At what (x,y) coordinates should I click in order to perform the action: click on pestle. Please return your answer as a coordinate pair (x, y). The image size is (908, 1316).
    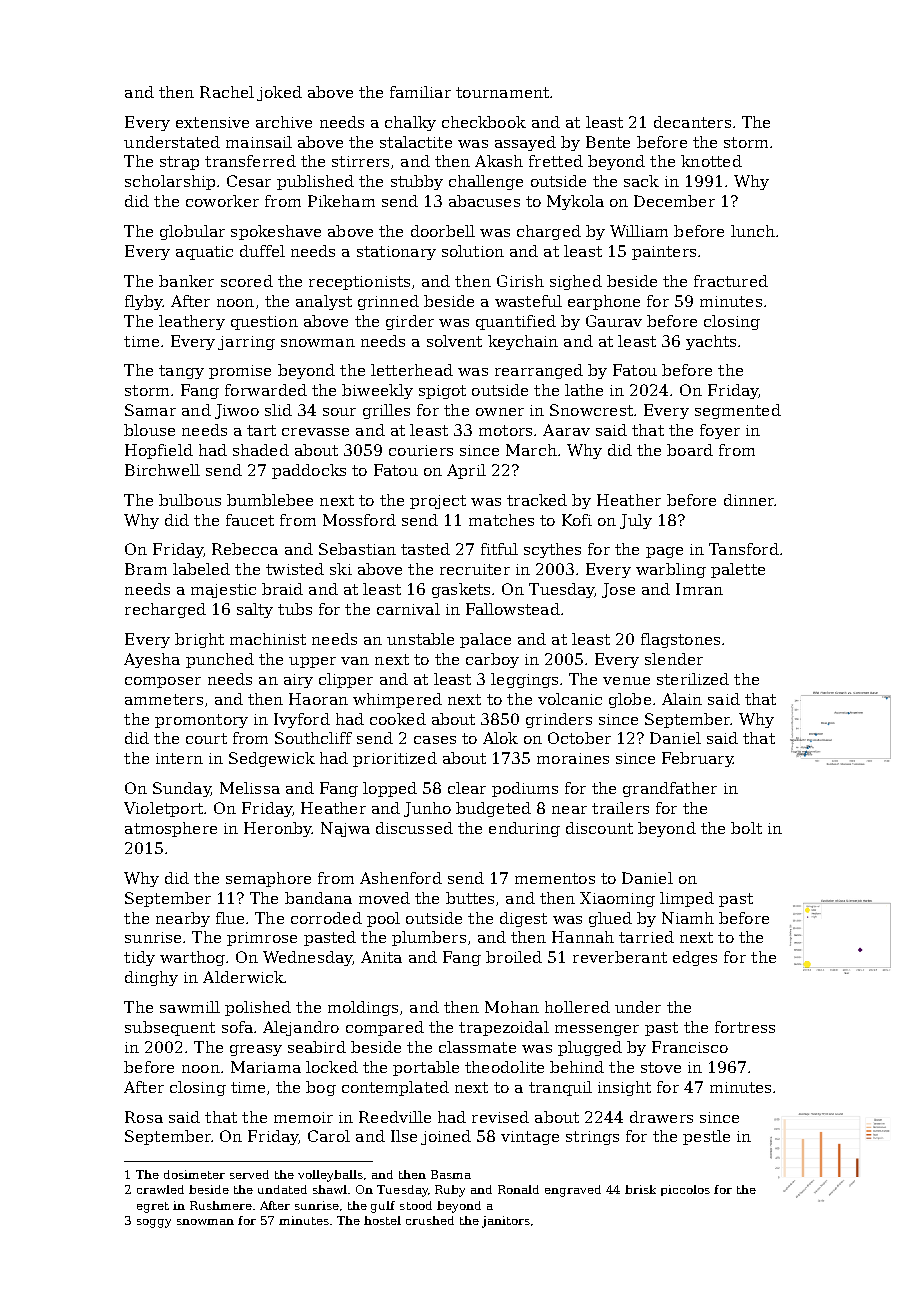
    Looking at the image, I should click on (706, 1137).
